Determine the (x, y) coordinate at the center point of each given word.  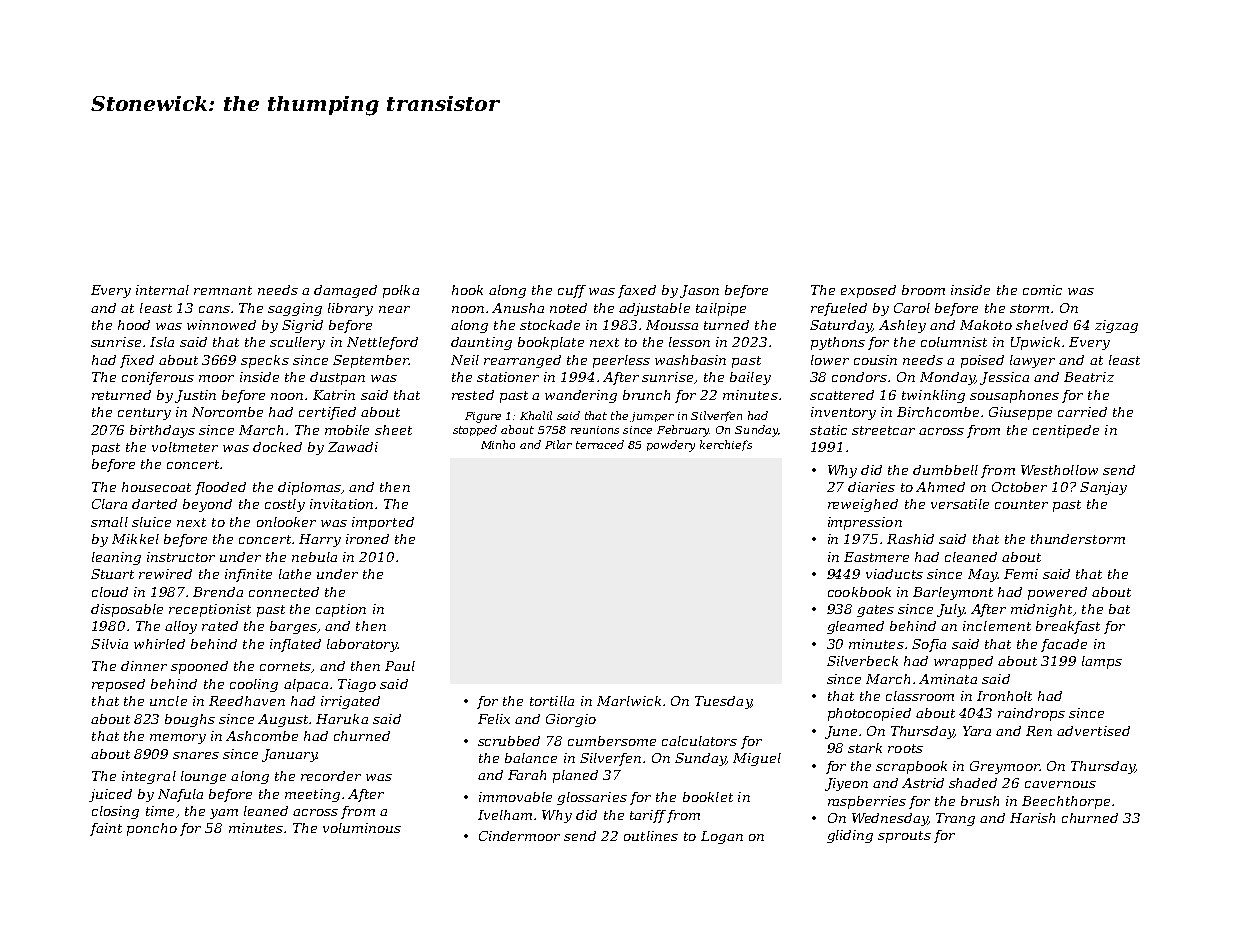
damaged (345, 291)
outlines (651, 836)
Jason (699, 291)
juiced (110, 795)
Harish (1032, 818)
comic (1042, 290)
